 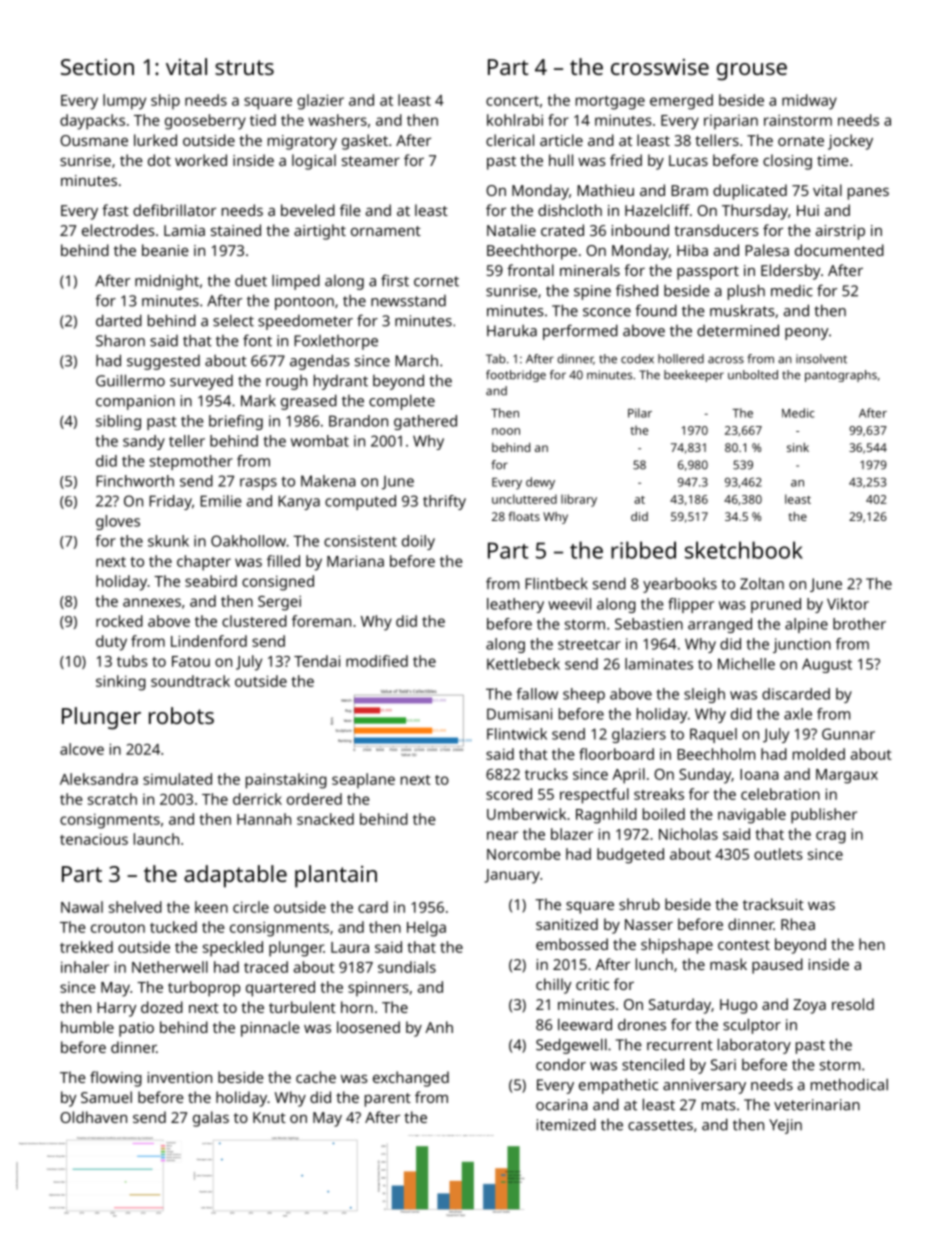 I want to click on gooseberry, so click(x=205, y=122).
